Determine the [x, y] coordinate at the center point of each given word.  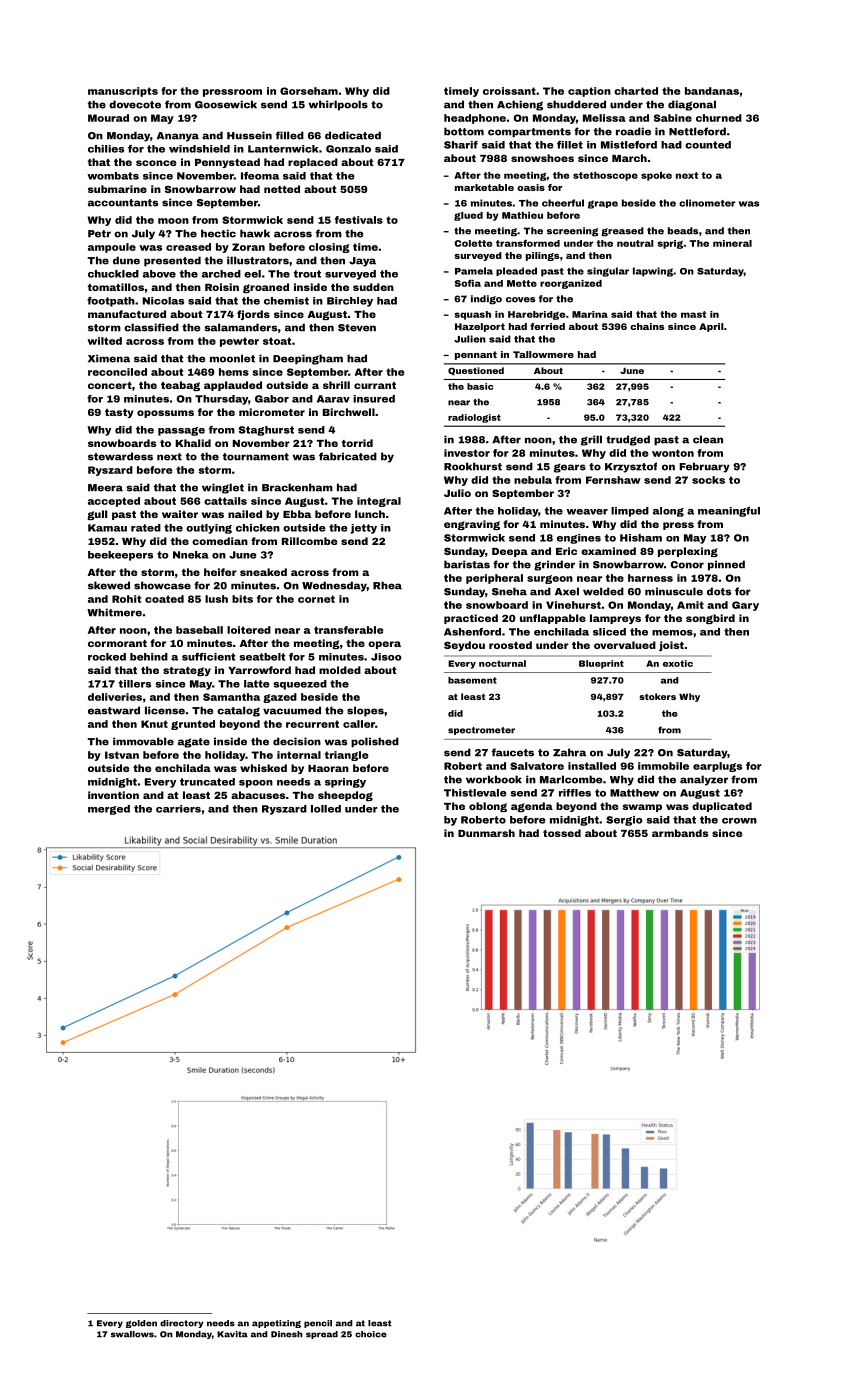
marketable [484, 187]
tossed [562, 833]
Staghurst [266, 431]
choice [371, 1334]
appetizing [276, 1324]
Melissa [604, 118]
